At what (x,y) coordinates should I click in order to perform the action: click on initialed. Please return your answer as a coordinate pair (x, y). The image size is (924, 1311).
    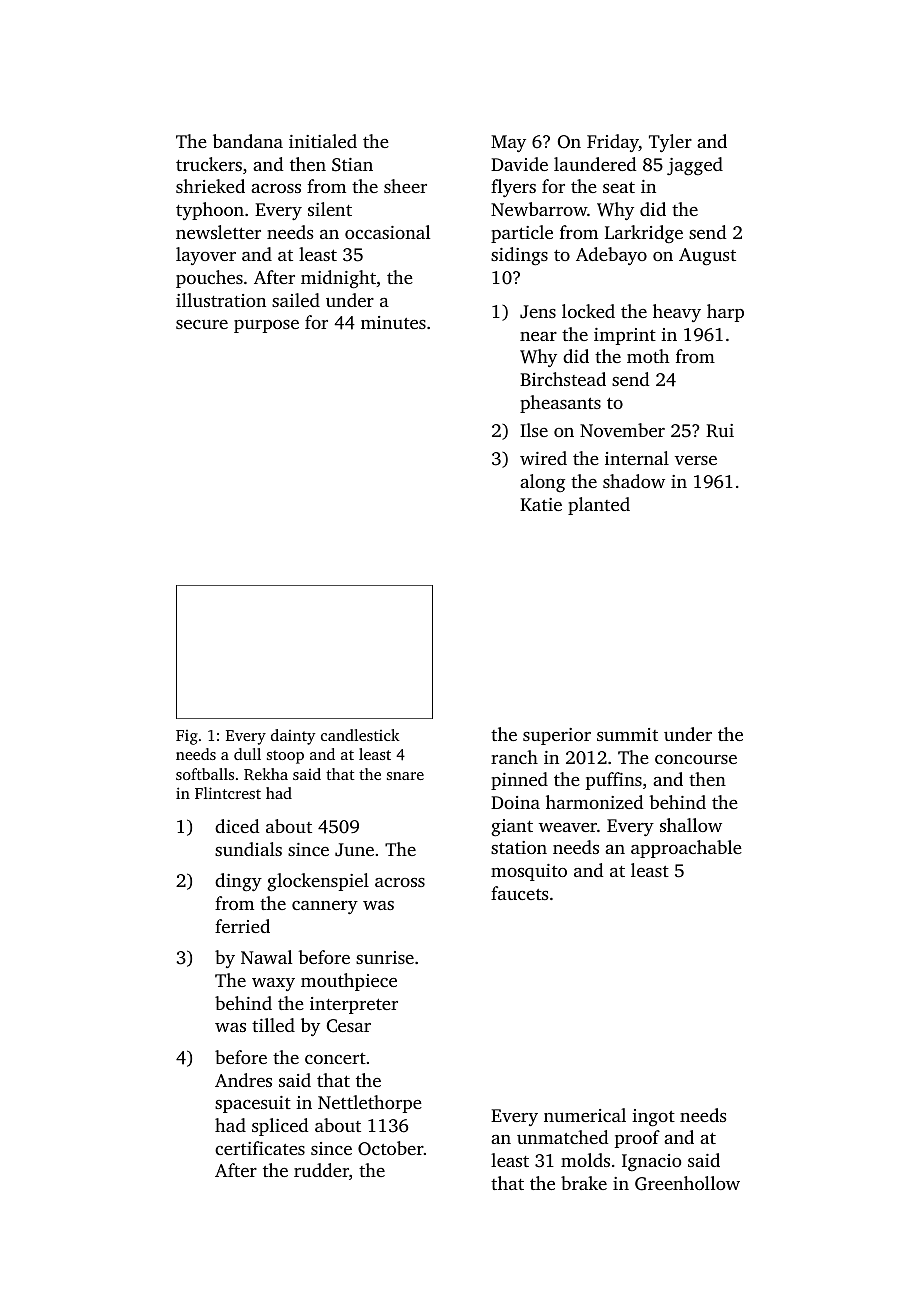
    Looking at the image, I should click on (323, 141).
